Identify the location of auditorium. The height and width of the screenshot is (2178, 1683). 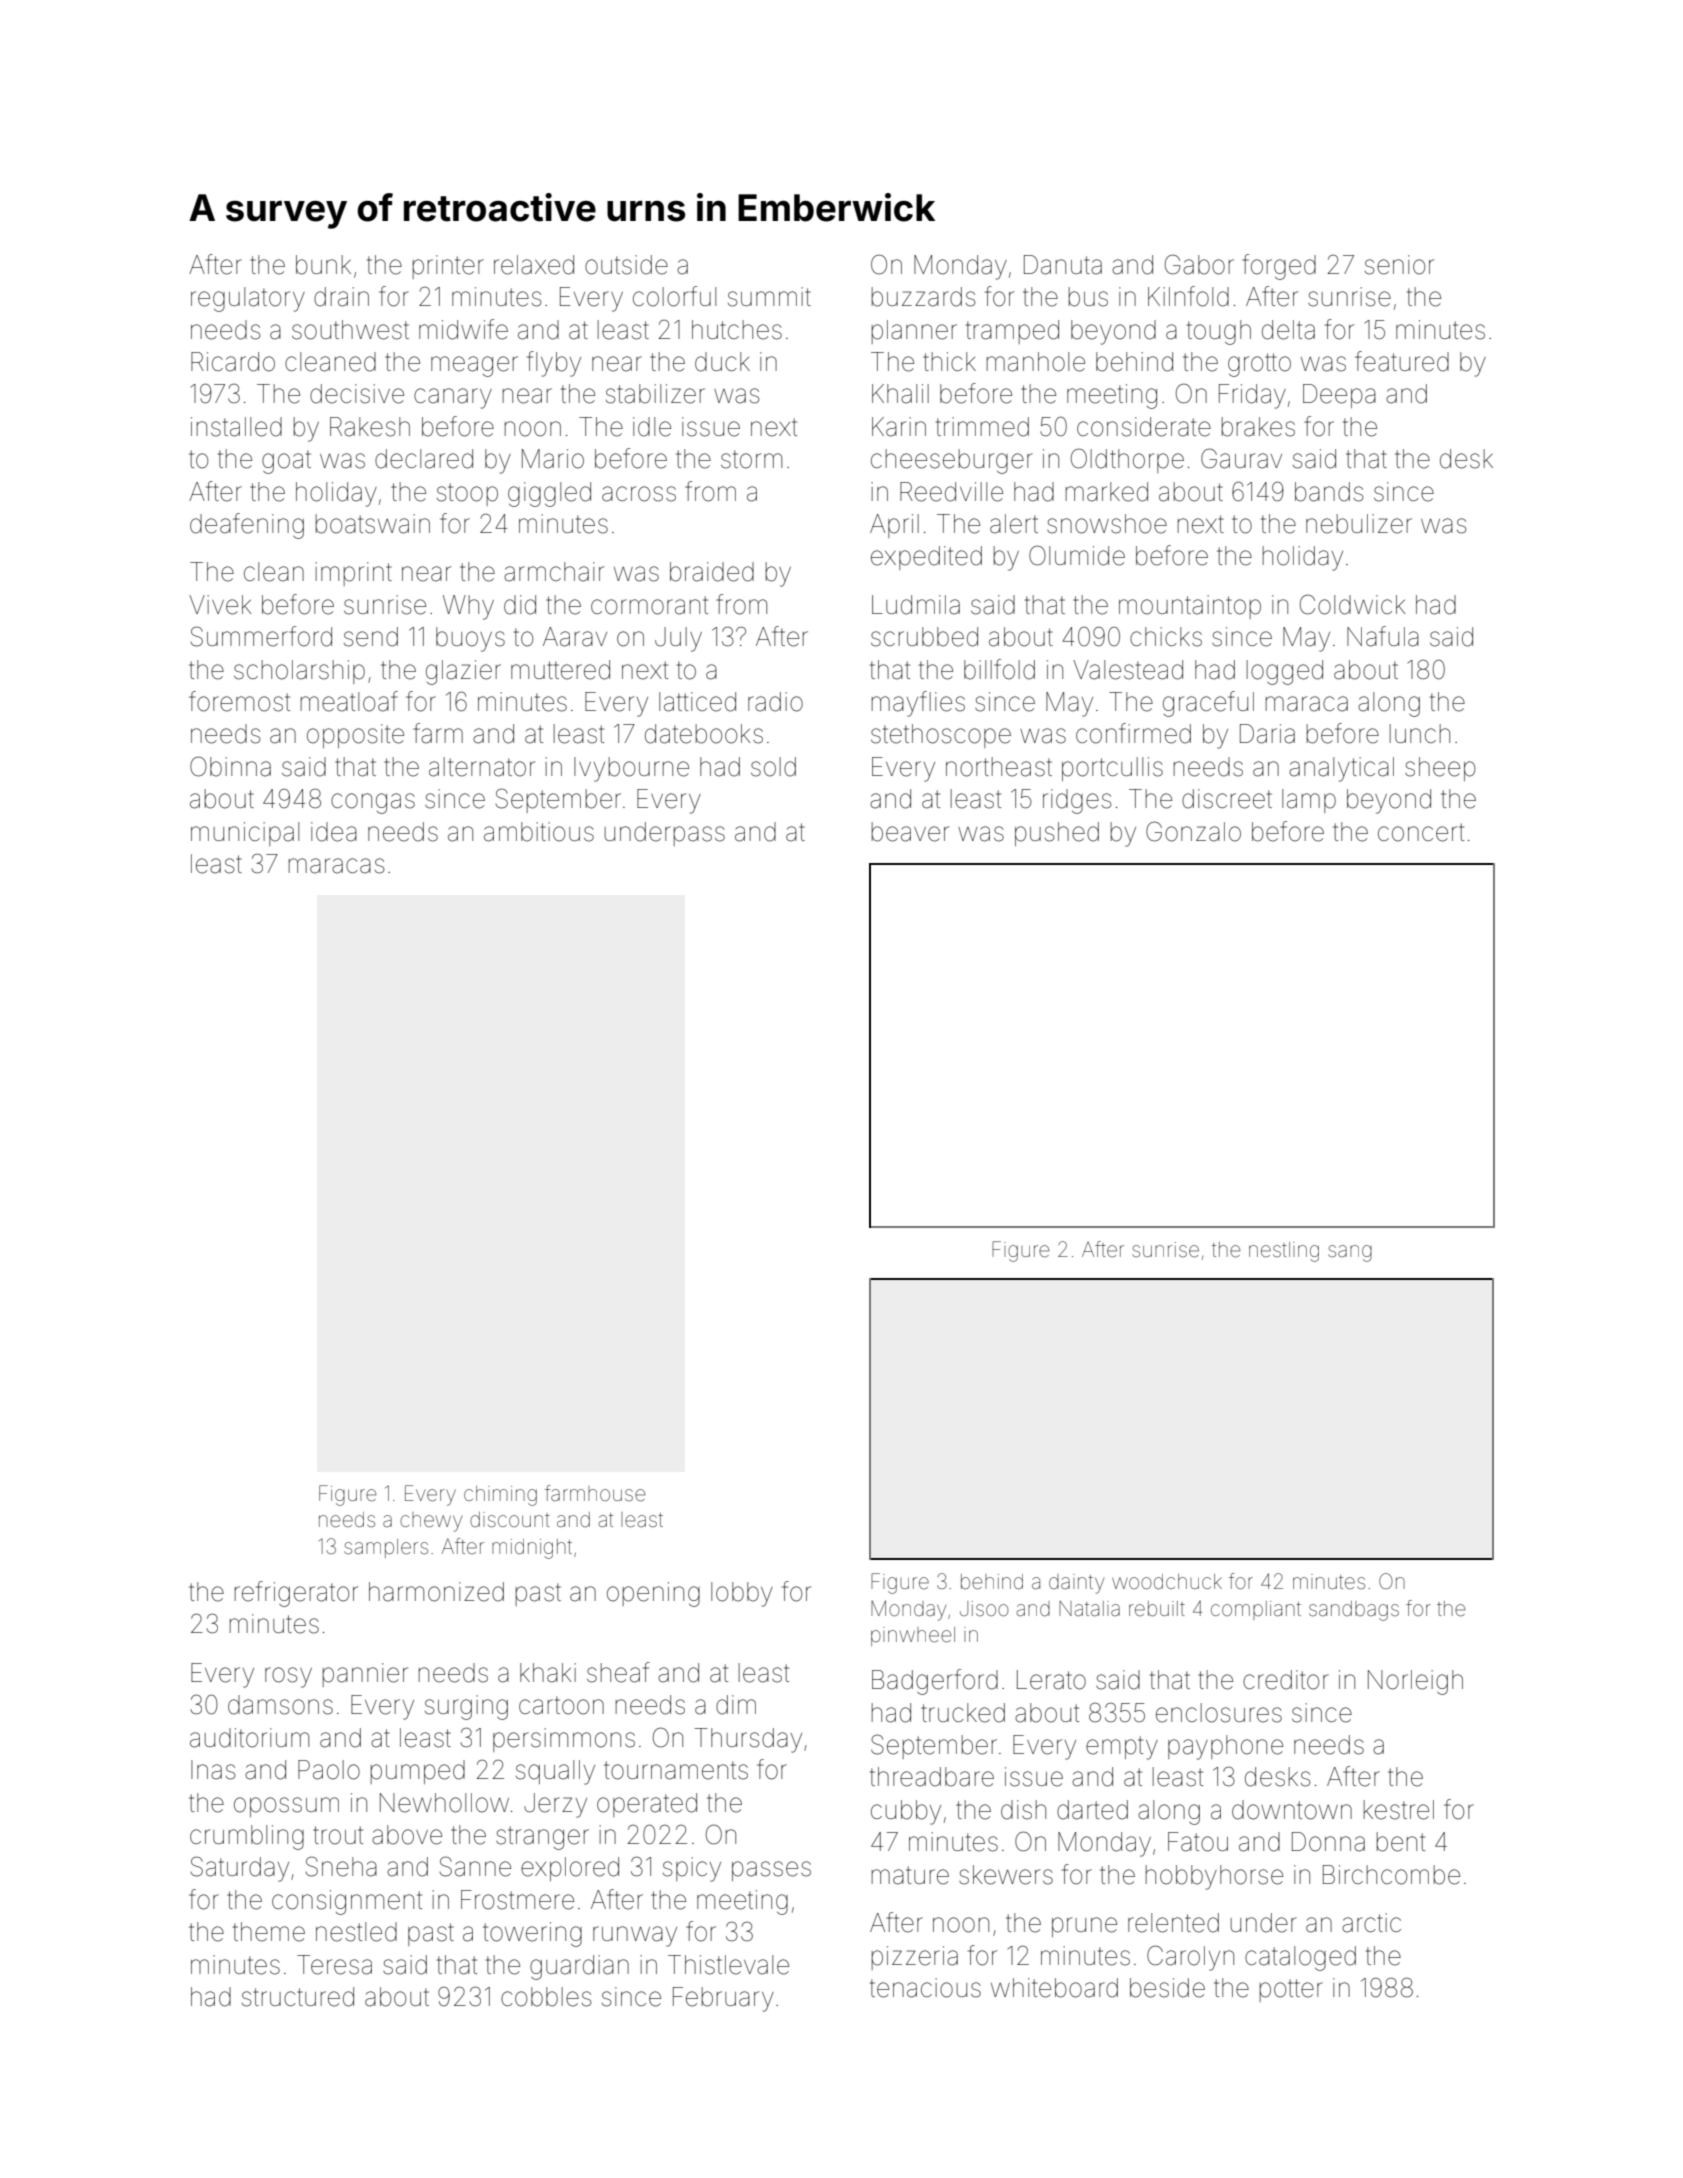
(249, 1738).
